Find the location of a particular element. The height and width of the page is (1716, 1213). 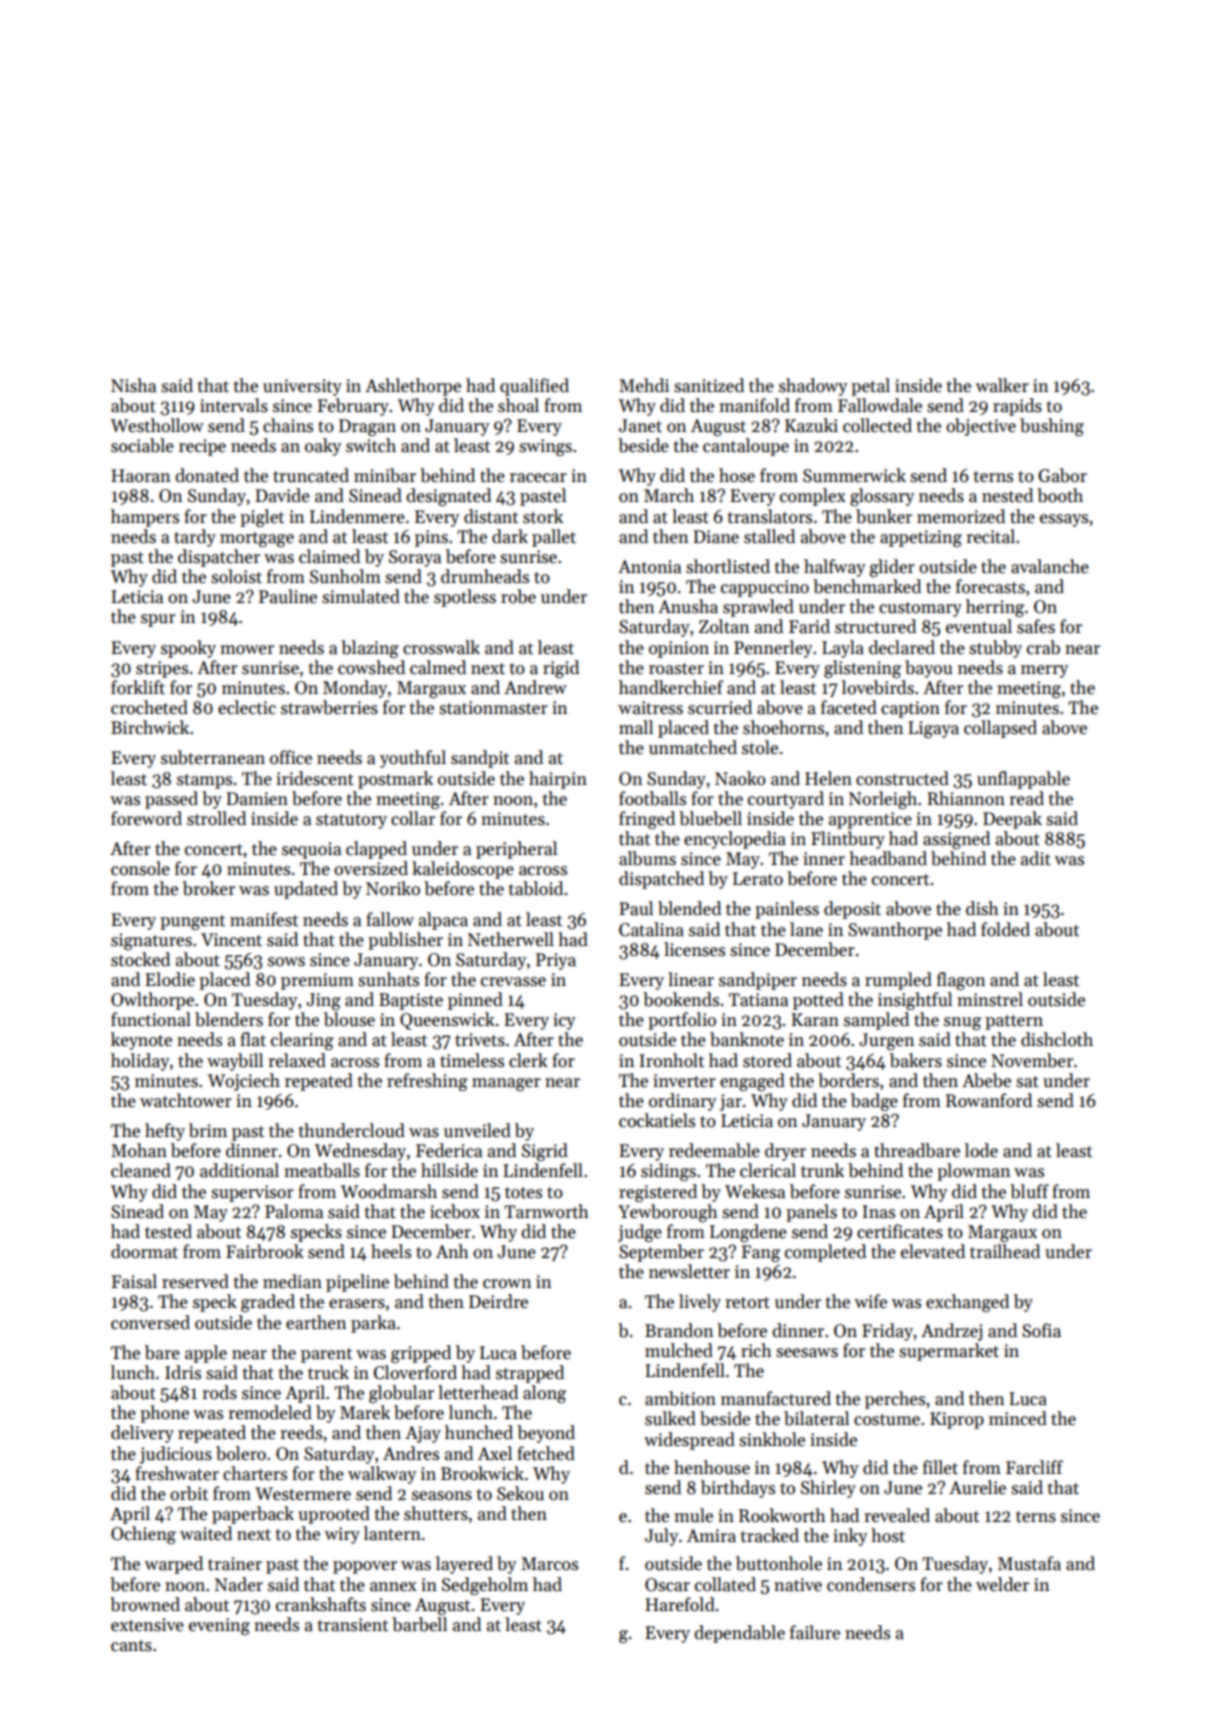

ambition is located at coordinates (680, 1398).
